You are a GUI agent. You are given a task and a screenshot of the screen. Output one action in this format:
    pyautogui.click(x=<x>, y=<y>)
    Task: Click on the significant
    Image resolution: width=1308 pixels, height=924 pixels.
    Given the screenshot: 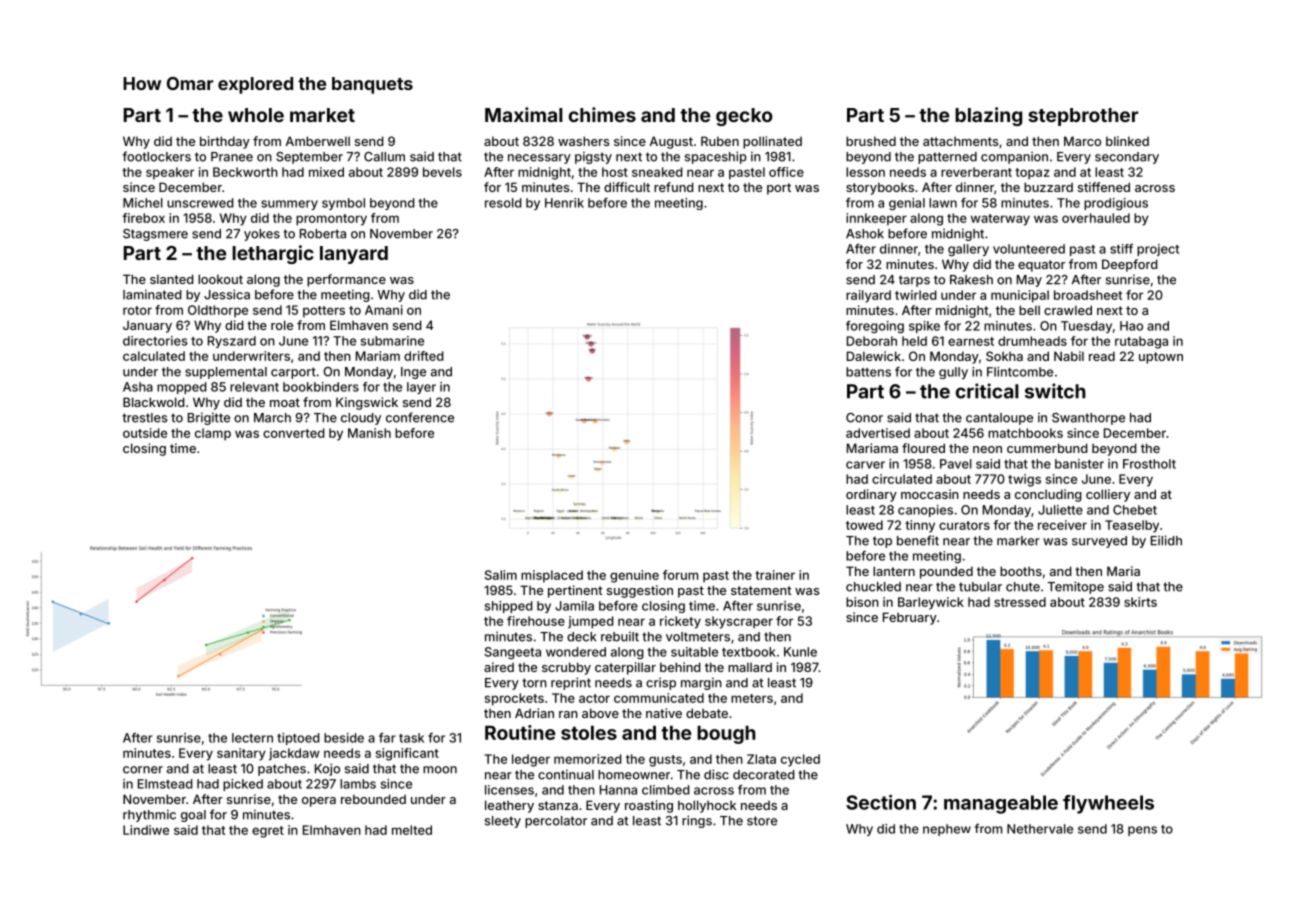 What is the action you would take?
    pyautogui.click(x=407, y=754)
